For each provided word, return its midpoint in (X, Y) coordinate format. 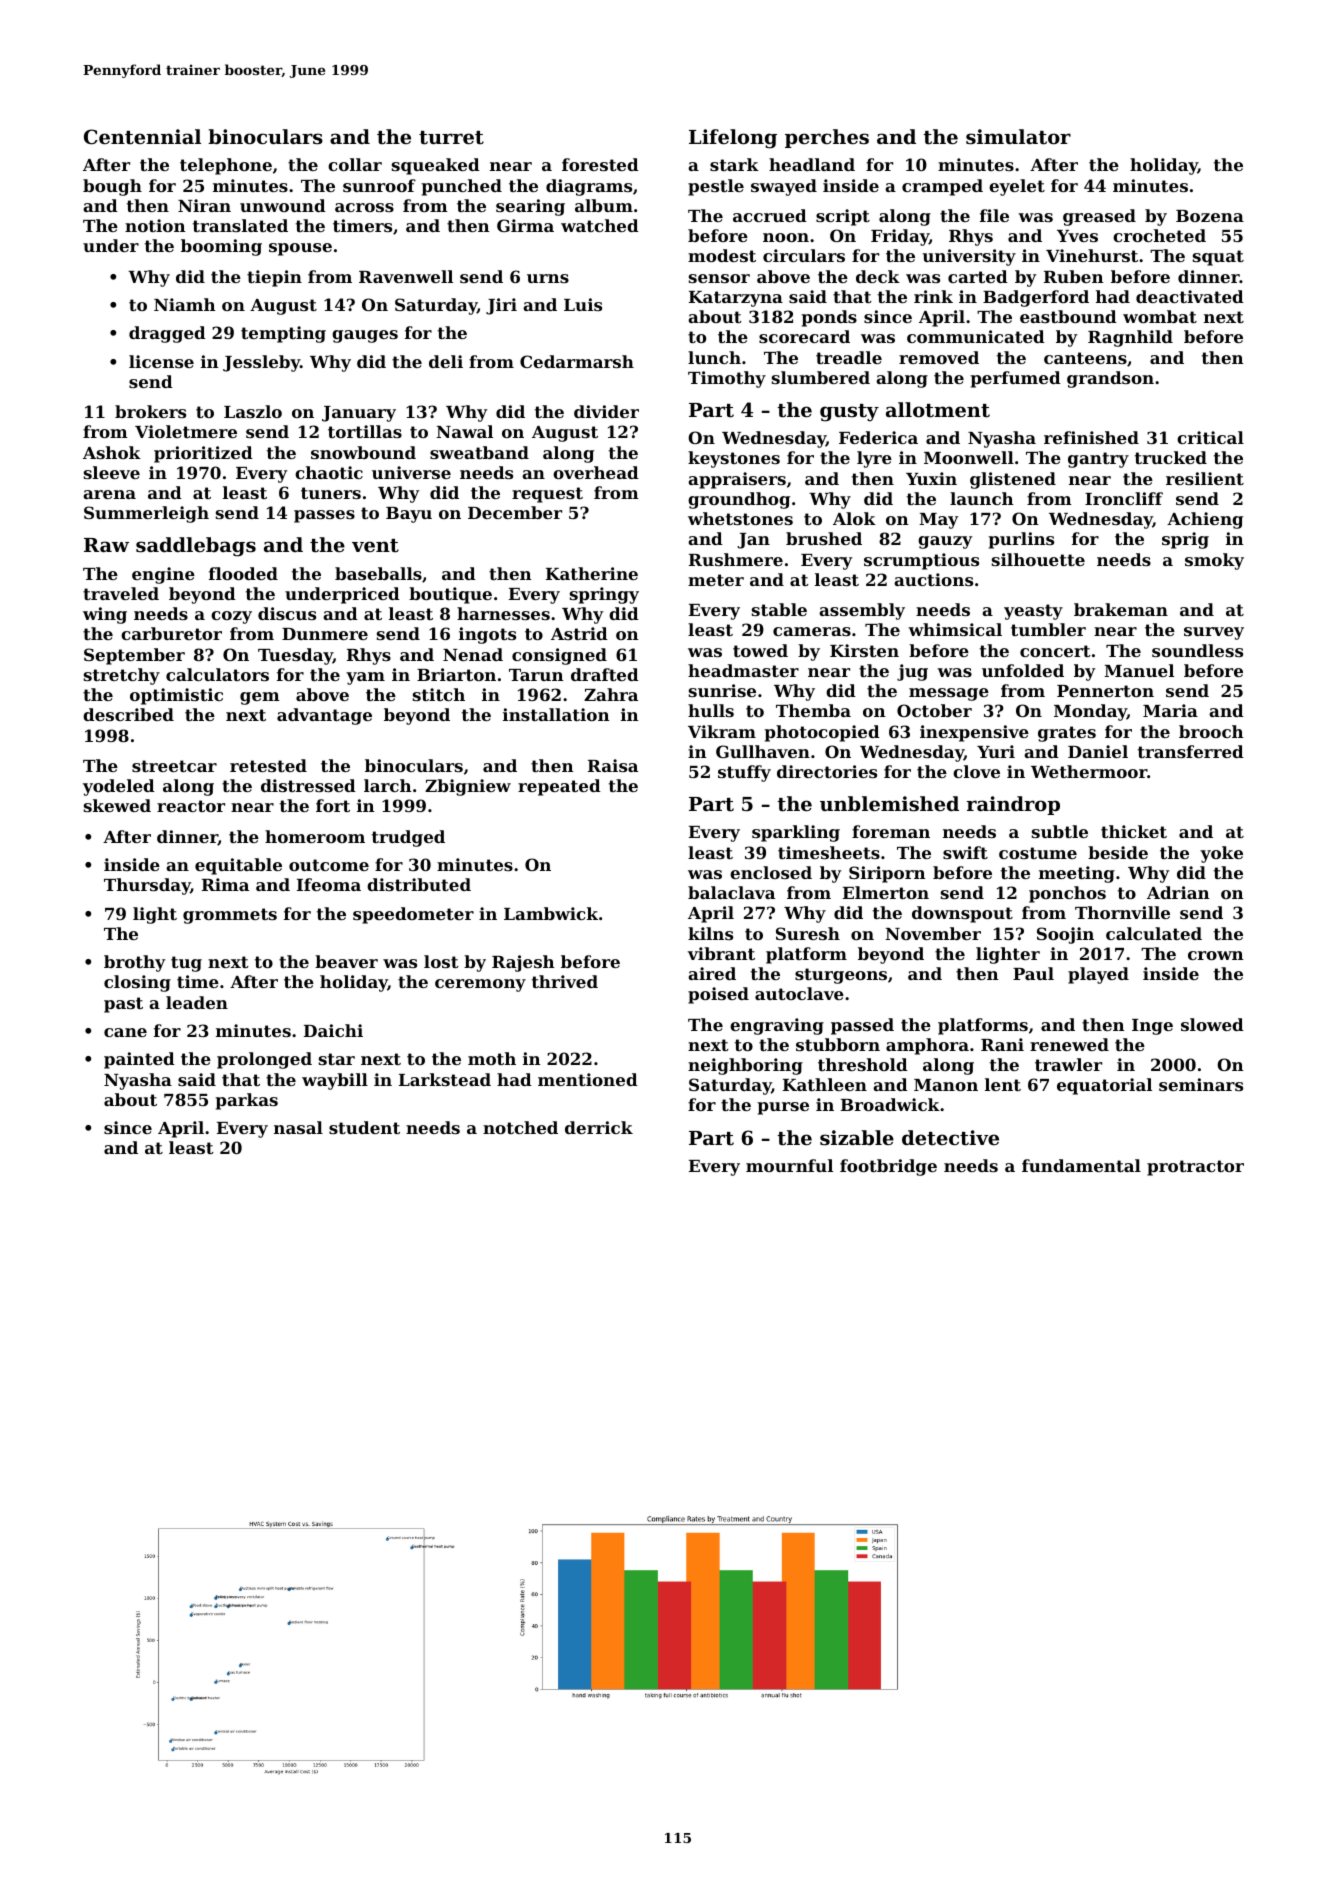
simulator (1018, 137)
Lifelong (733, 139)
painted (139, 1060)
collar (355, 164)
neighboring (745, 1066)
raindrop (1013, 805)
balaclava (731, 892)
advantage (324, 716)
